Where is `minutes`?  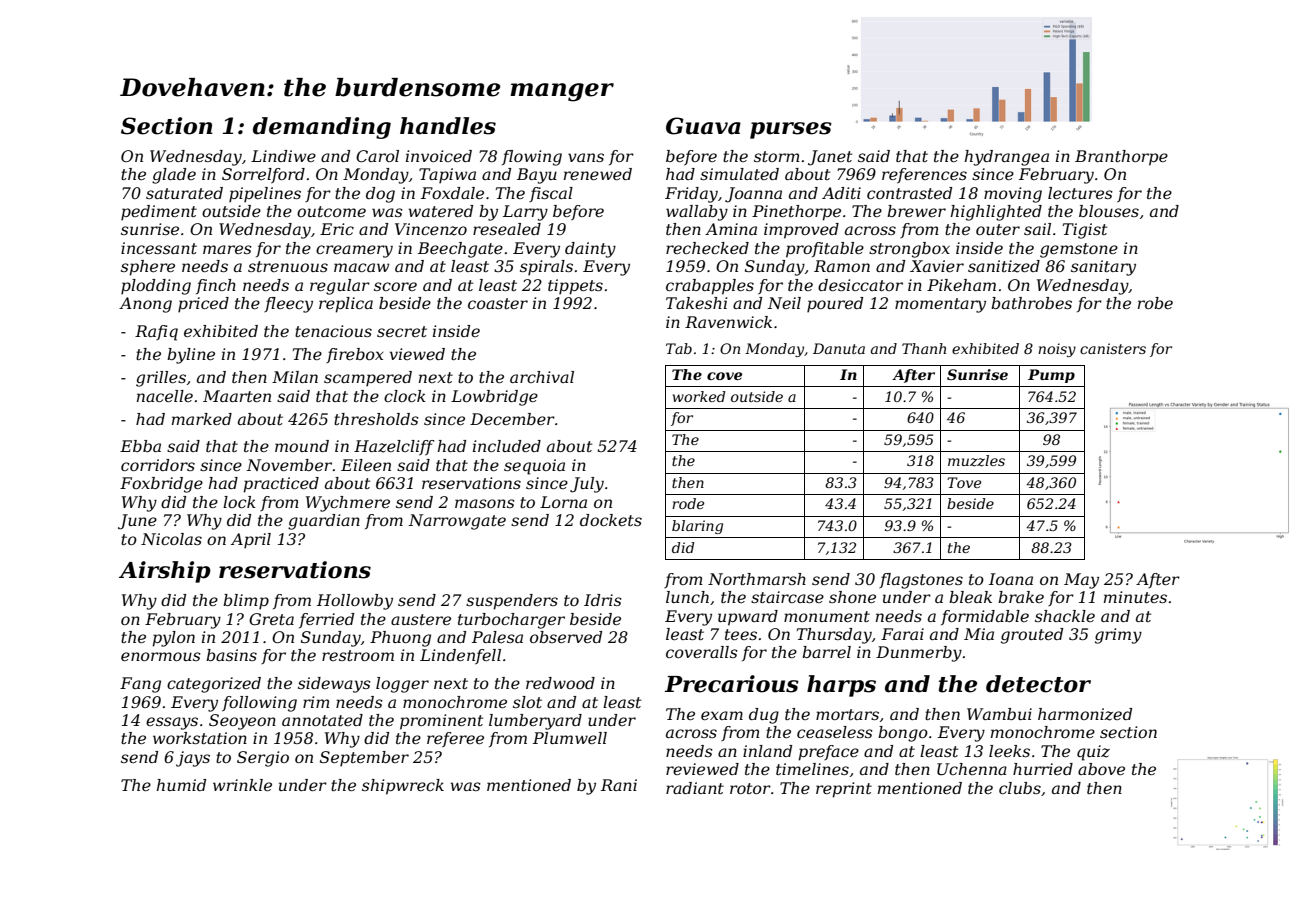
minutes is located at coordinates (1135, 597).
